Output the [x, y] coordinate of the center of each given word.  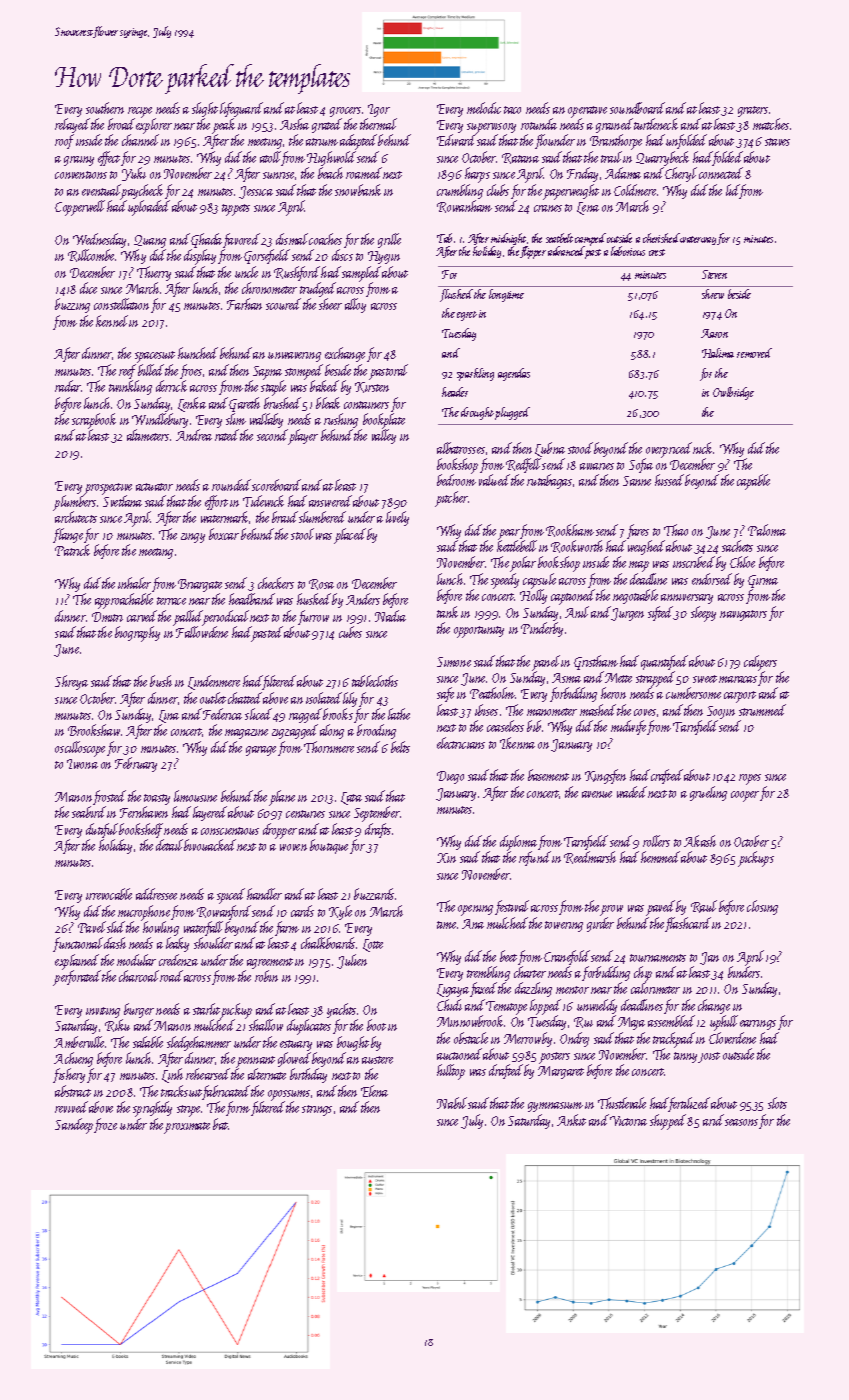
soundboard [637, 108]
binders [744, 972]
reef [127, 371]
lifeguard [241, 109]
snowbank [358, 190]
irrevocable [109, 894]
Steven [714, 274]
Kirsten [372, 387]
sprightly [152, 1109]
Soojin [721, 712]
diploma [518, 843]
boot [376, 1025]
